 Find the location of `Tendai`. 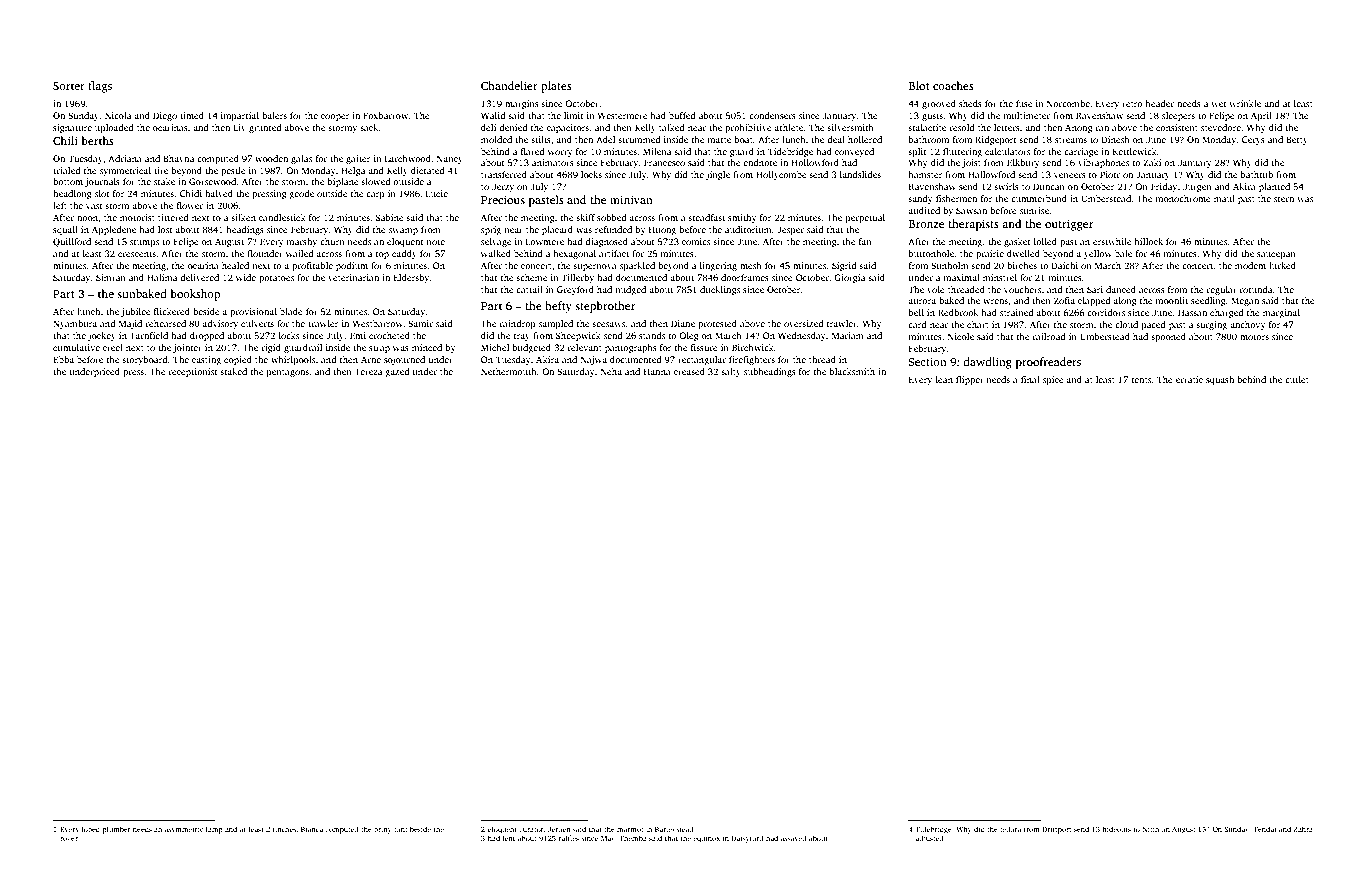

Tendai is located at coordinates (1264, 829).
